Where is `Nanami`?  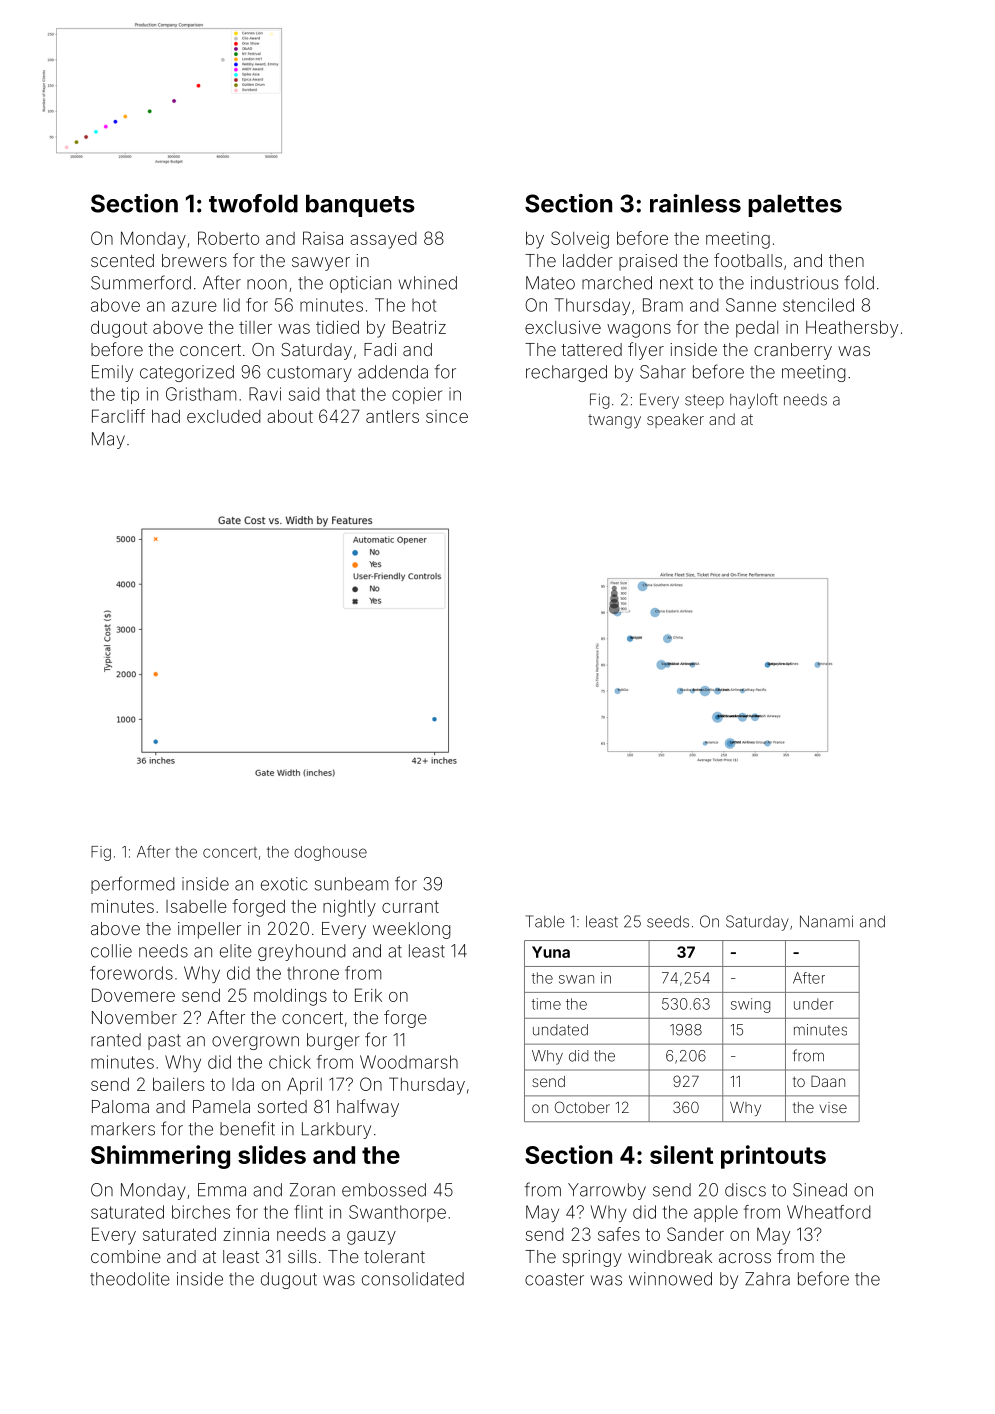 Nanami is located at coordinates (826, 921).
